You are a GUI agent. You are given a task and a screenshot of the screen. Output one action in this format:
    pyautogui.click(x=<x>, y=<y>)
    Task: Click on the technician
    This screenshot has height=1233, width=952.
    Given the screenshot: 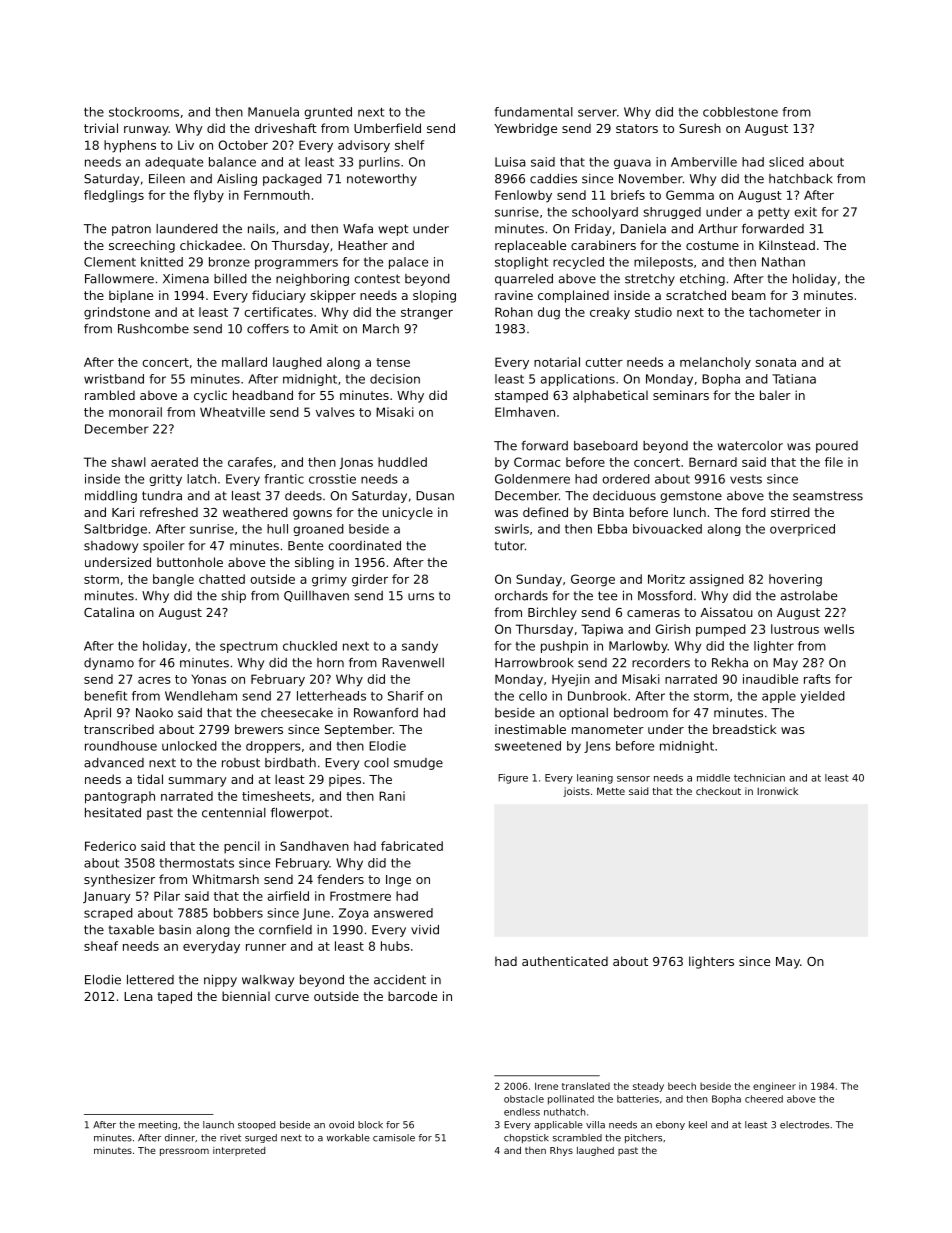 What is the action you would take?
    pyautogui.click(x=759, y=778)
